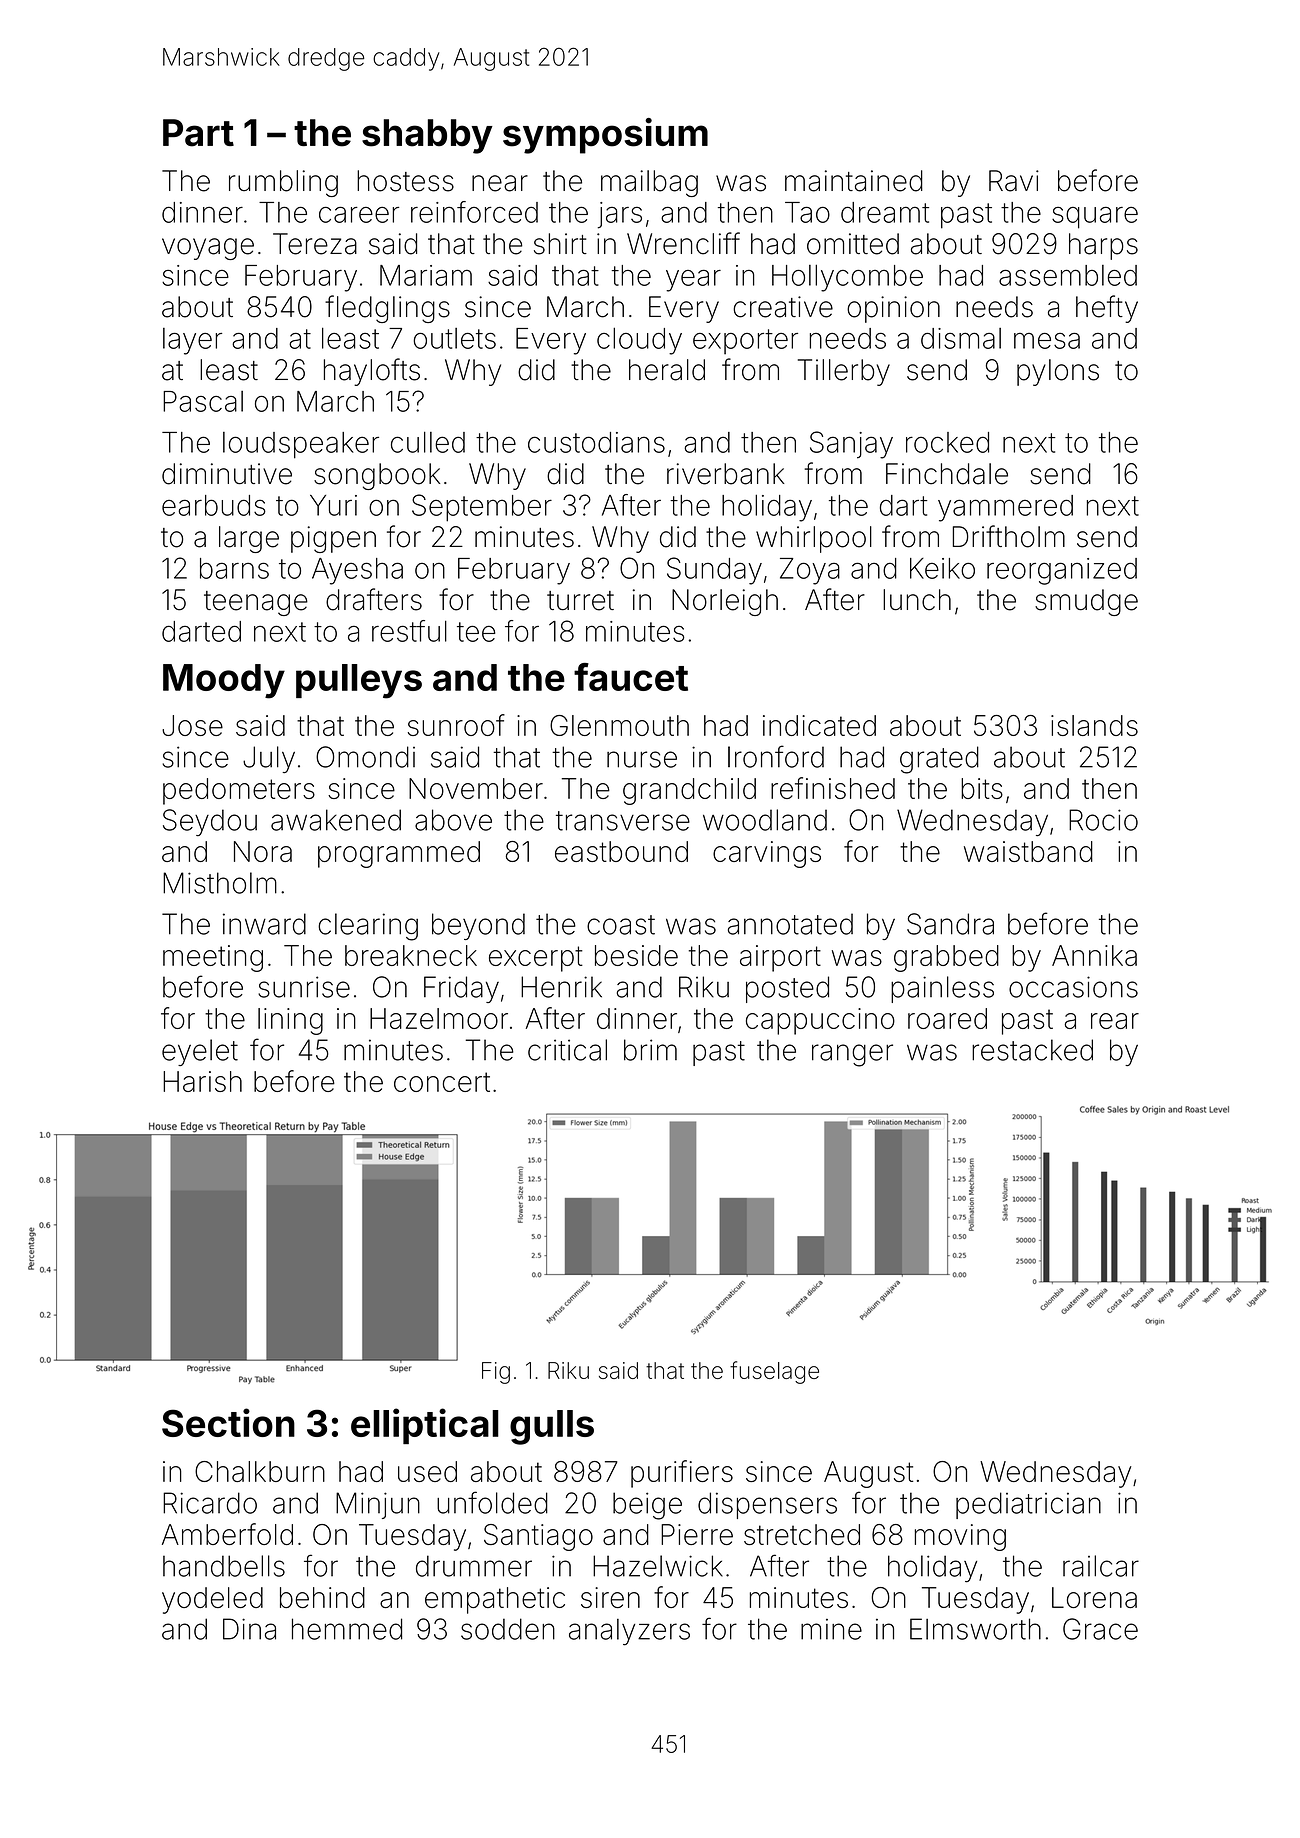  What do you see at coordinates (227, 474) in the screenshot?
I see `diminutive` at bounding box center [227, 474].
